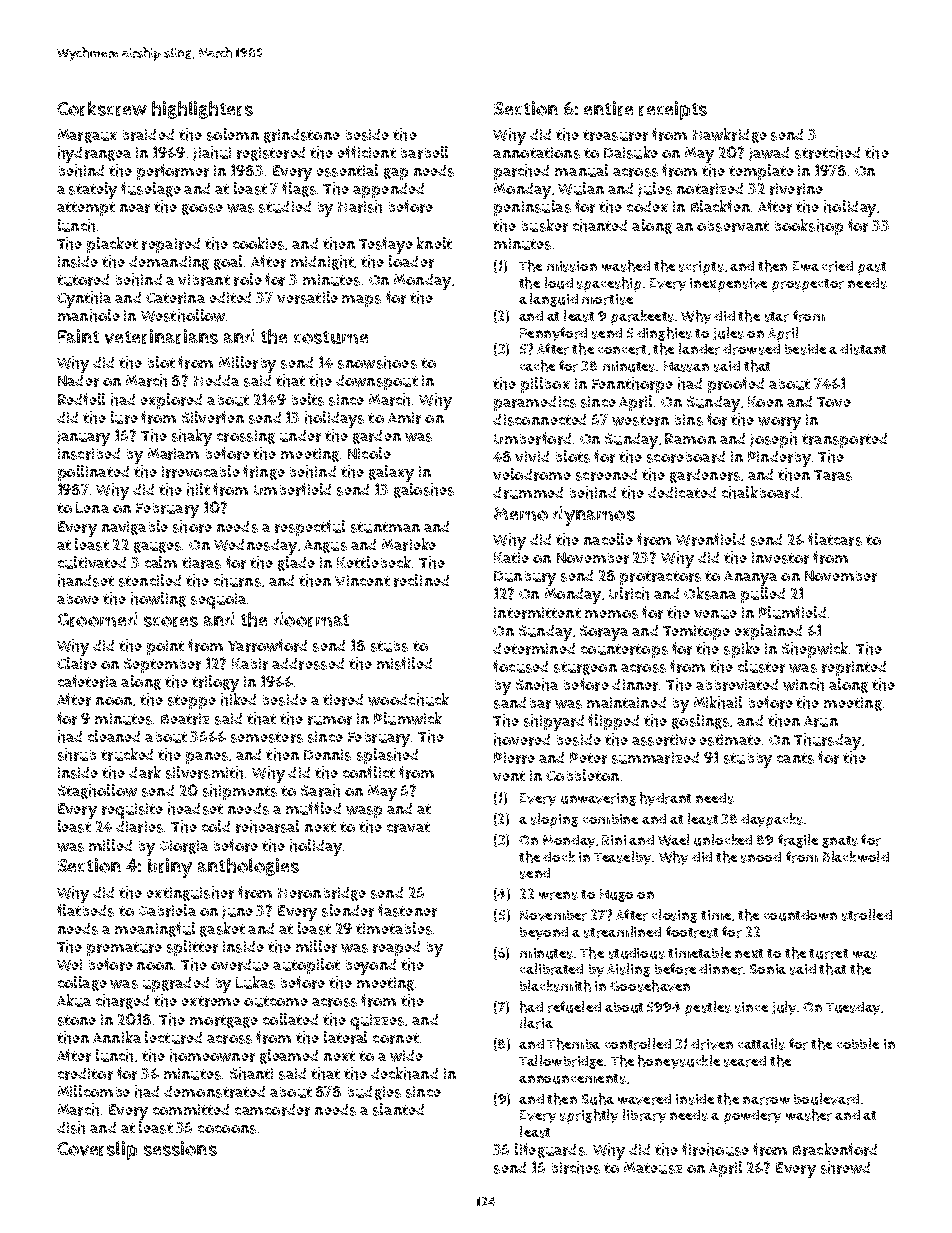 The width and height of the screenshot is (952, 1233). I want to click on efficient, so click(367, 152).
